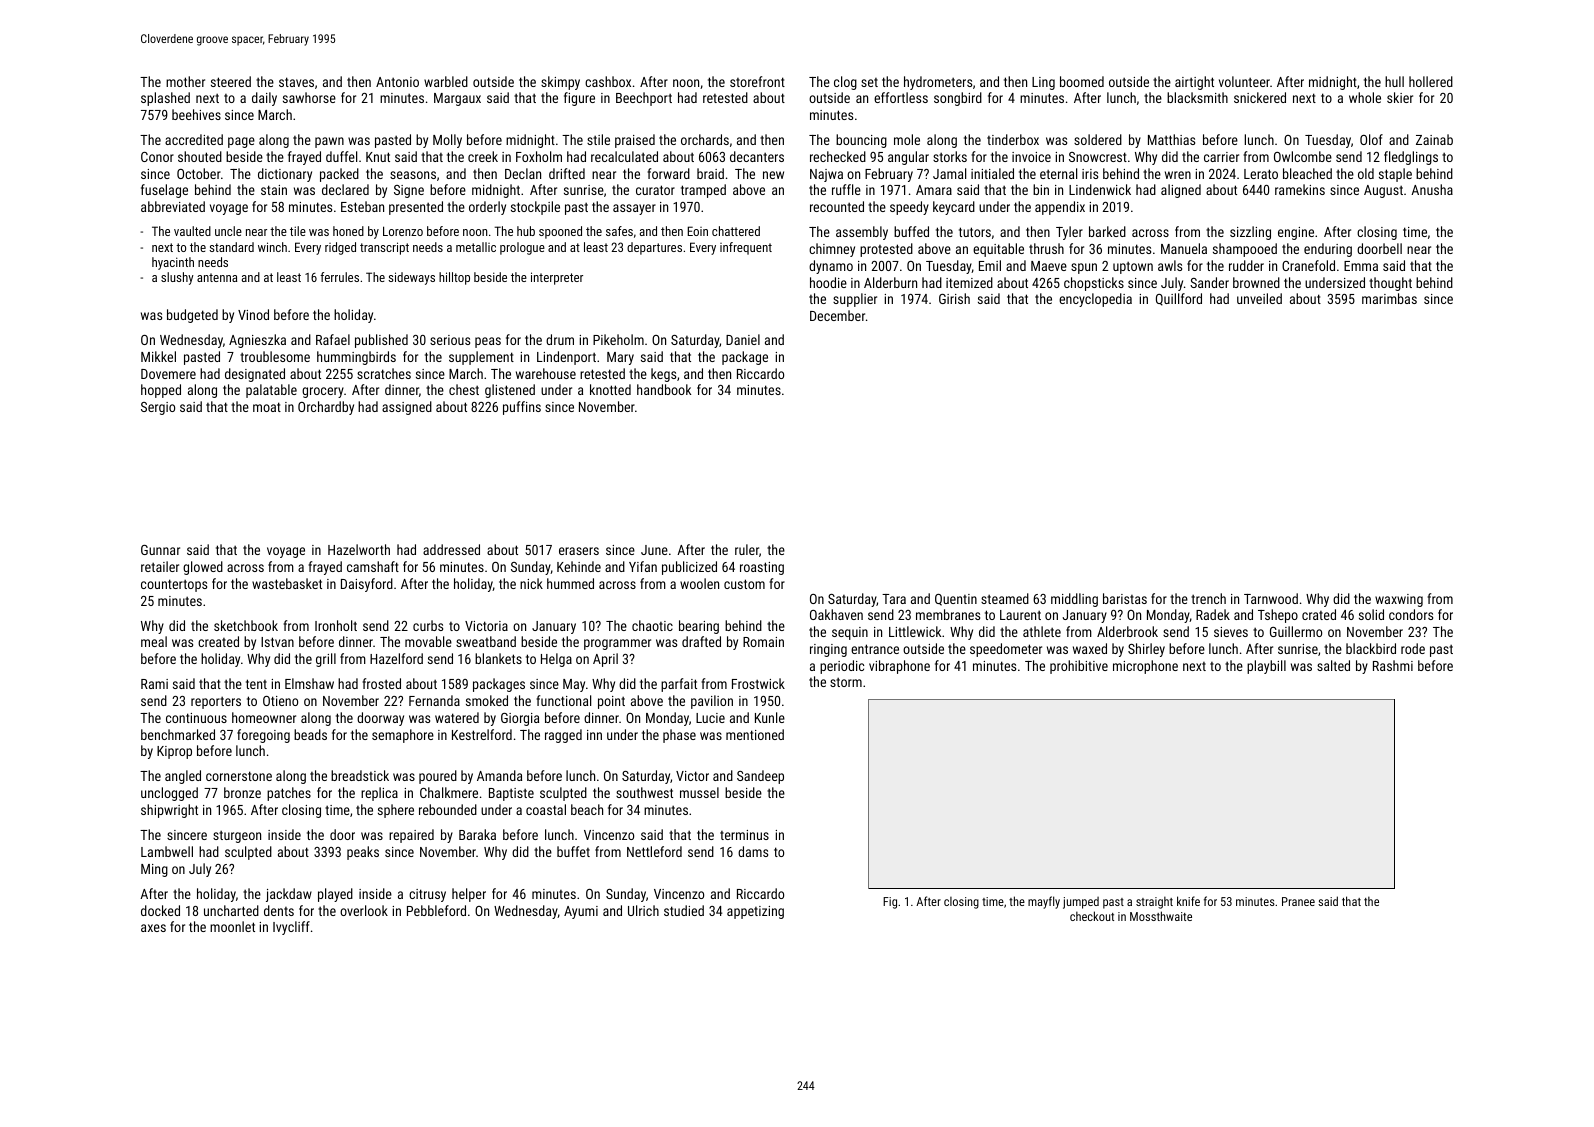  Describe the element at coordinates (664, 389) in the image. I see `handbook` at that location.
